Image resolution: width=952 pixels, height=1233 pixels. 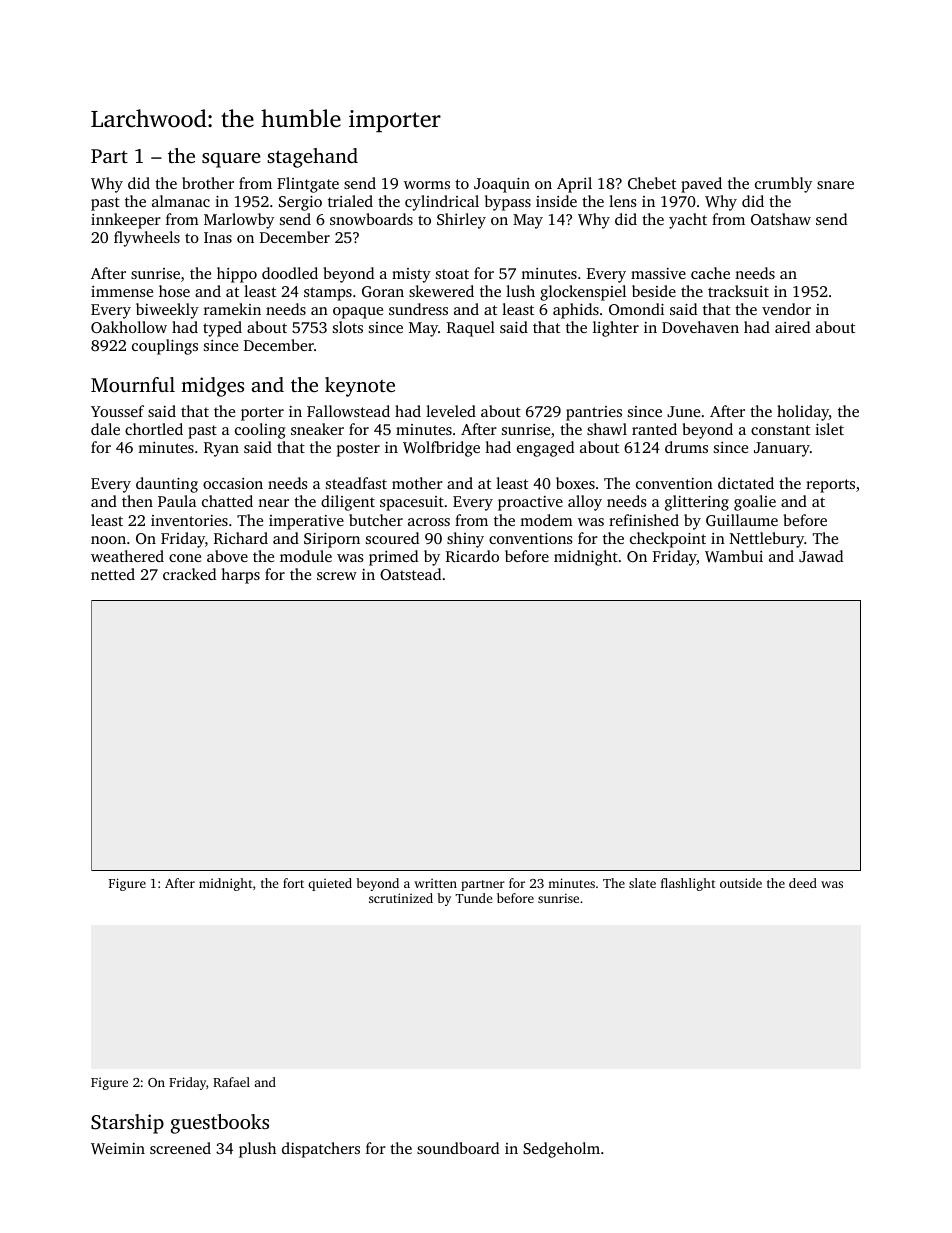 What do you see at coordinates (239, 221) in the page?
I see `Marlowby` at bounding box center [239, 221].
